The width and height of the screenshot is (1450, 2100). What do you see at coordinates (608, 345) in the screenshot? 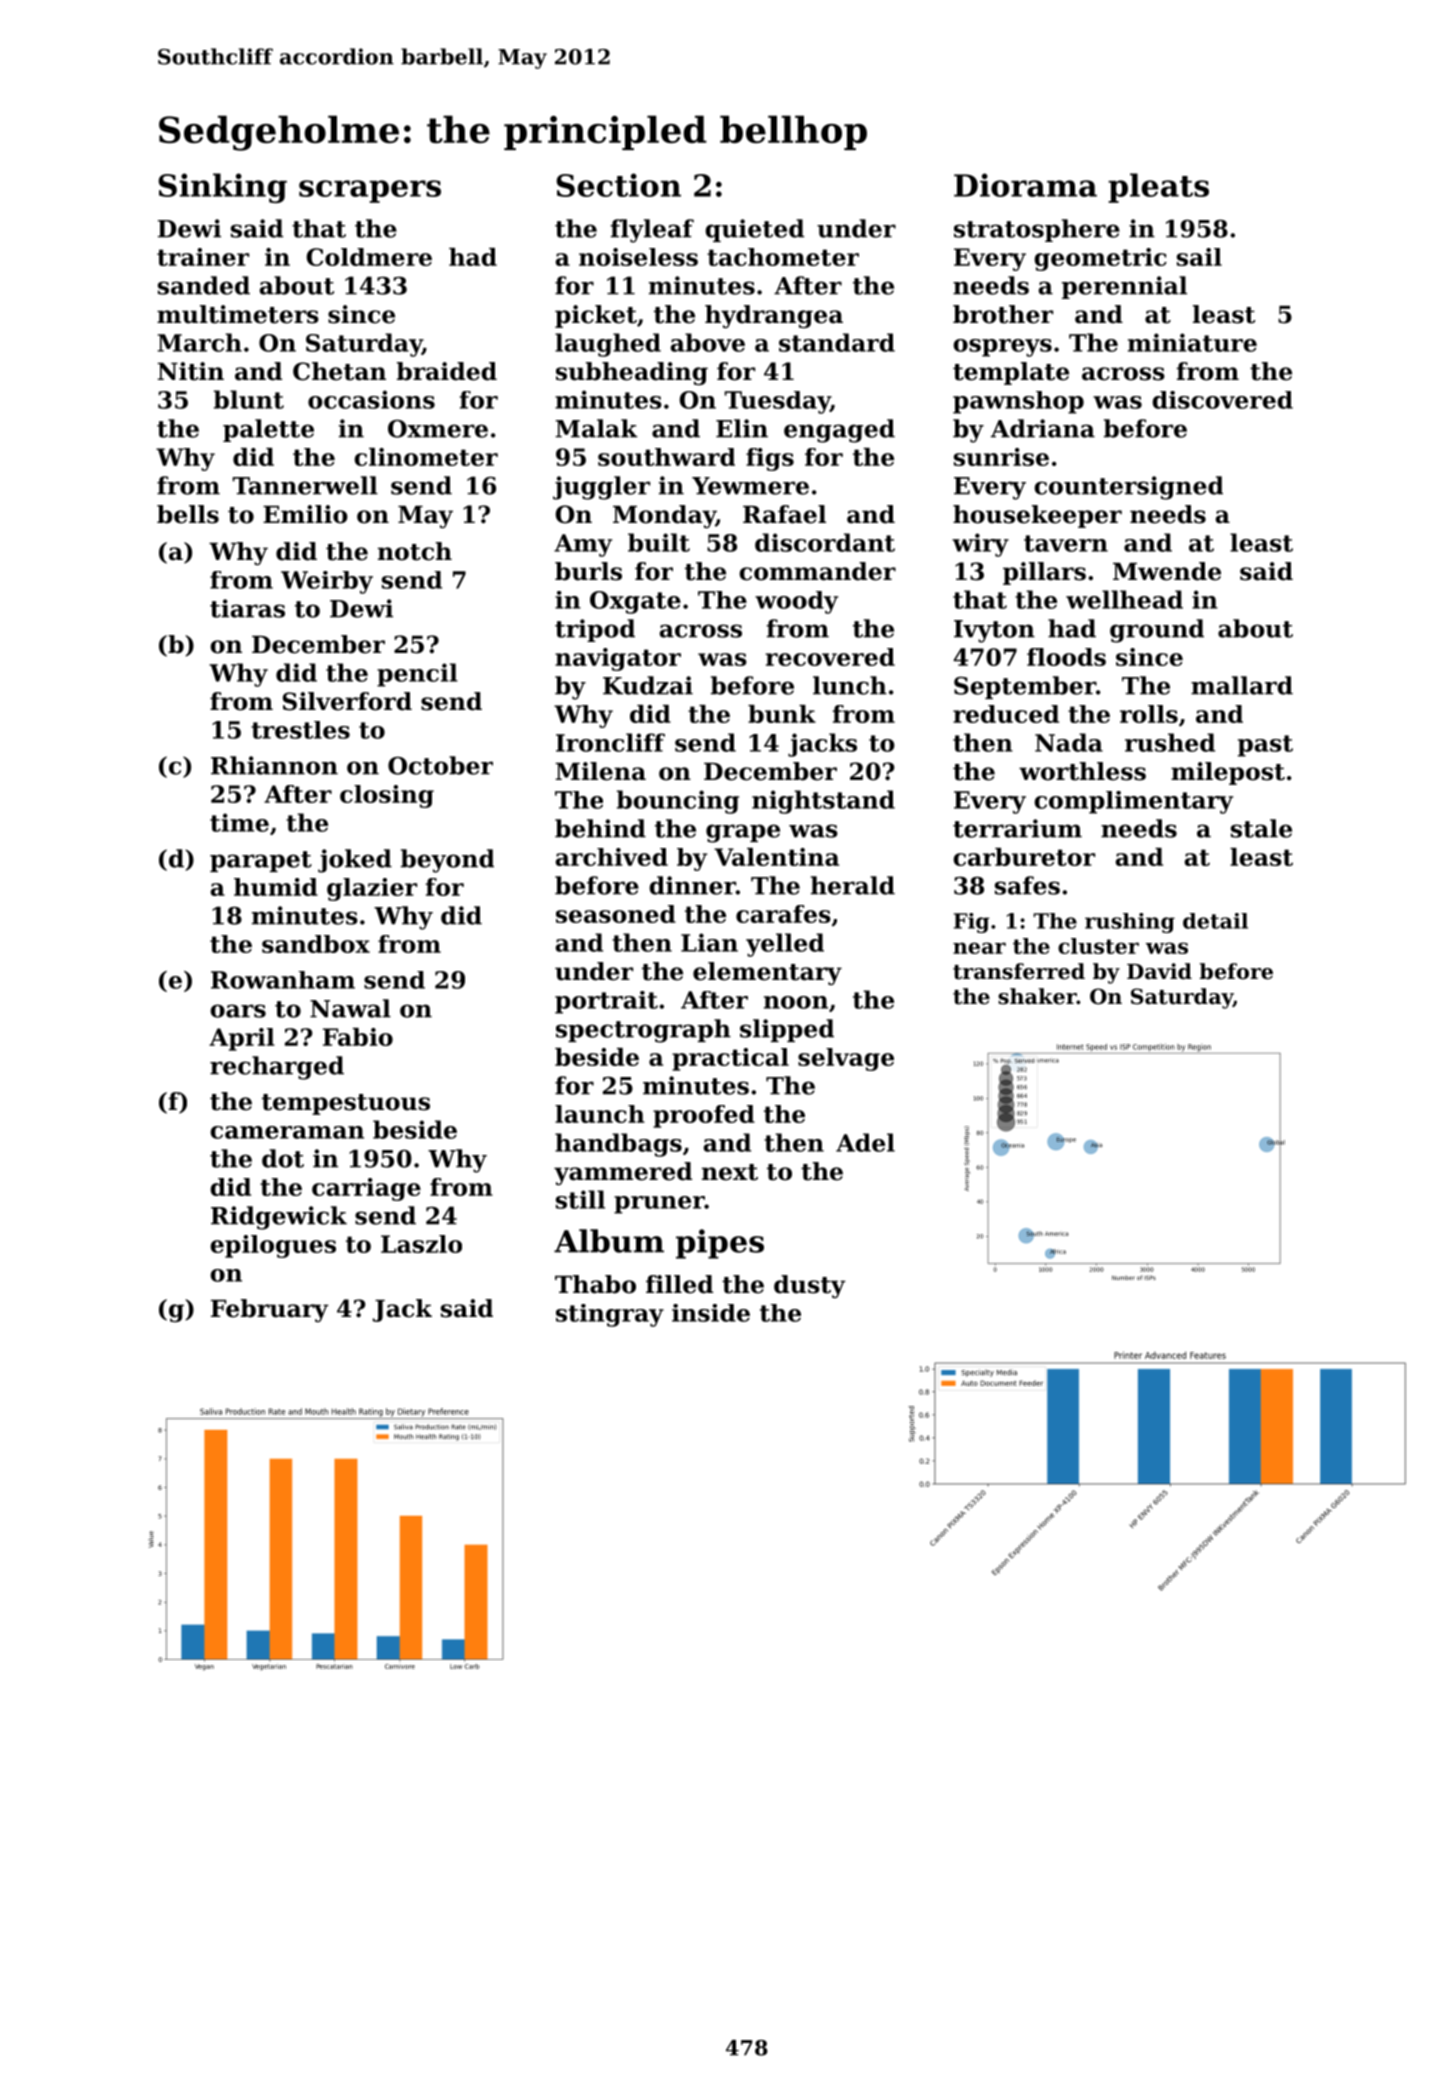
I see `laughed` at bounding box center [608, 345].
